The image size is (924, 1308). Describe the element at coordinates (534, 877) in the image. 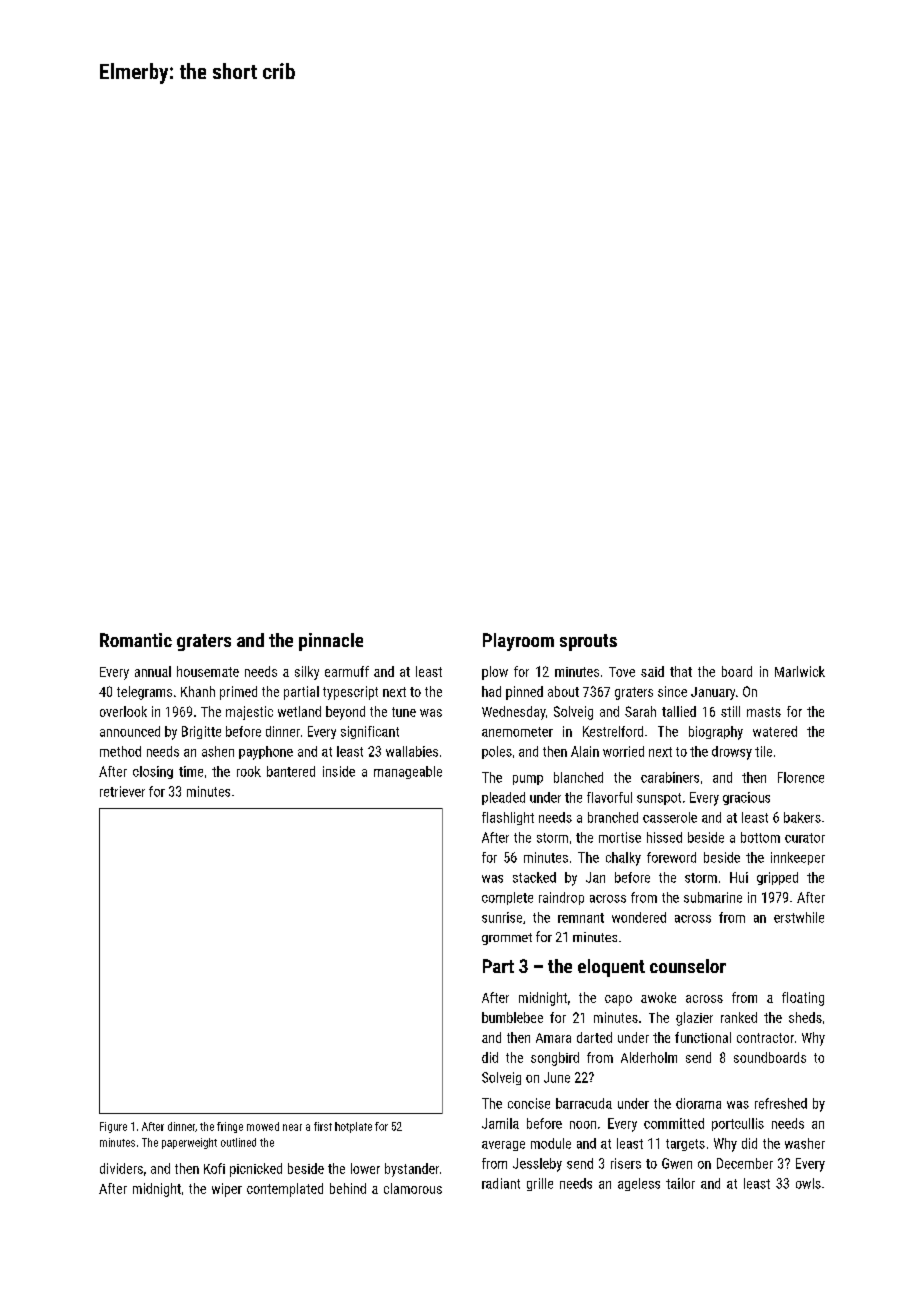

I see `stacked` at that location.
